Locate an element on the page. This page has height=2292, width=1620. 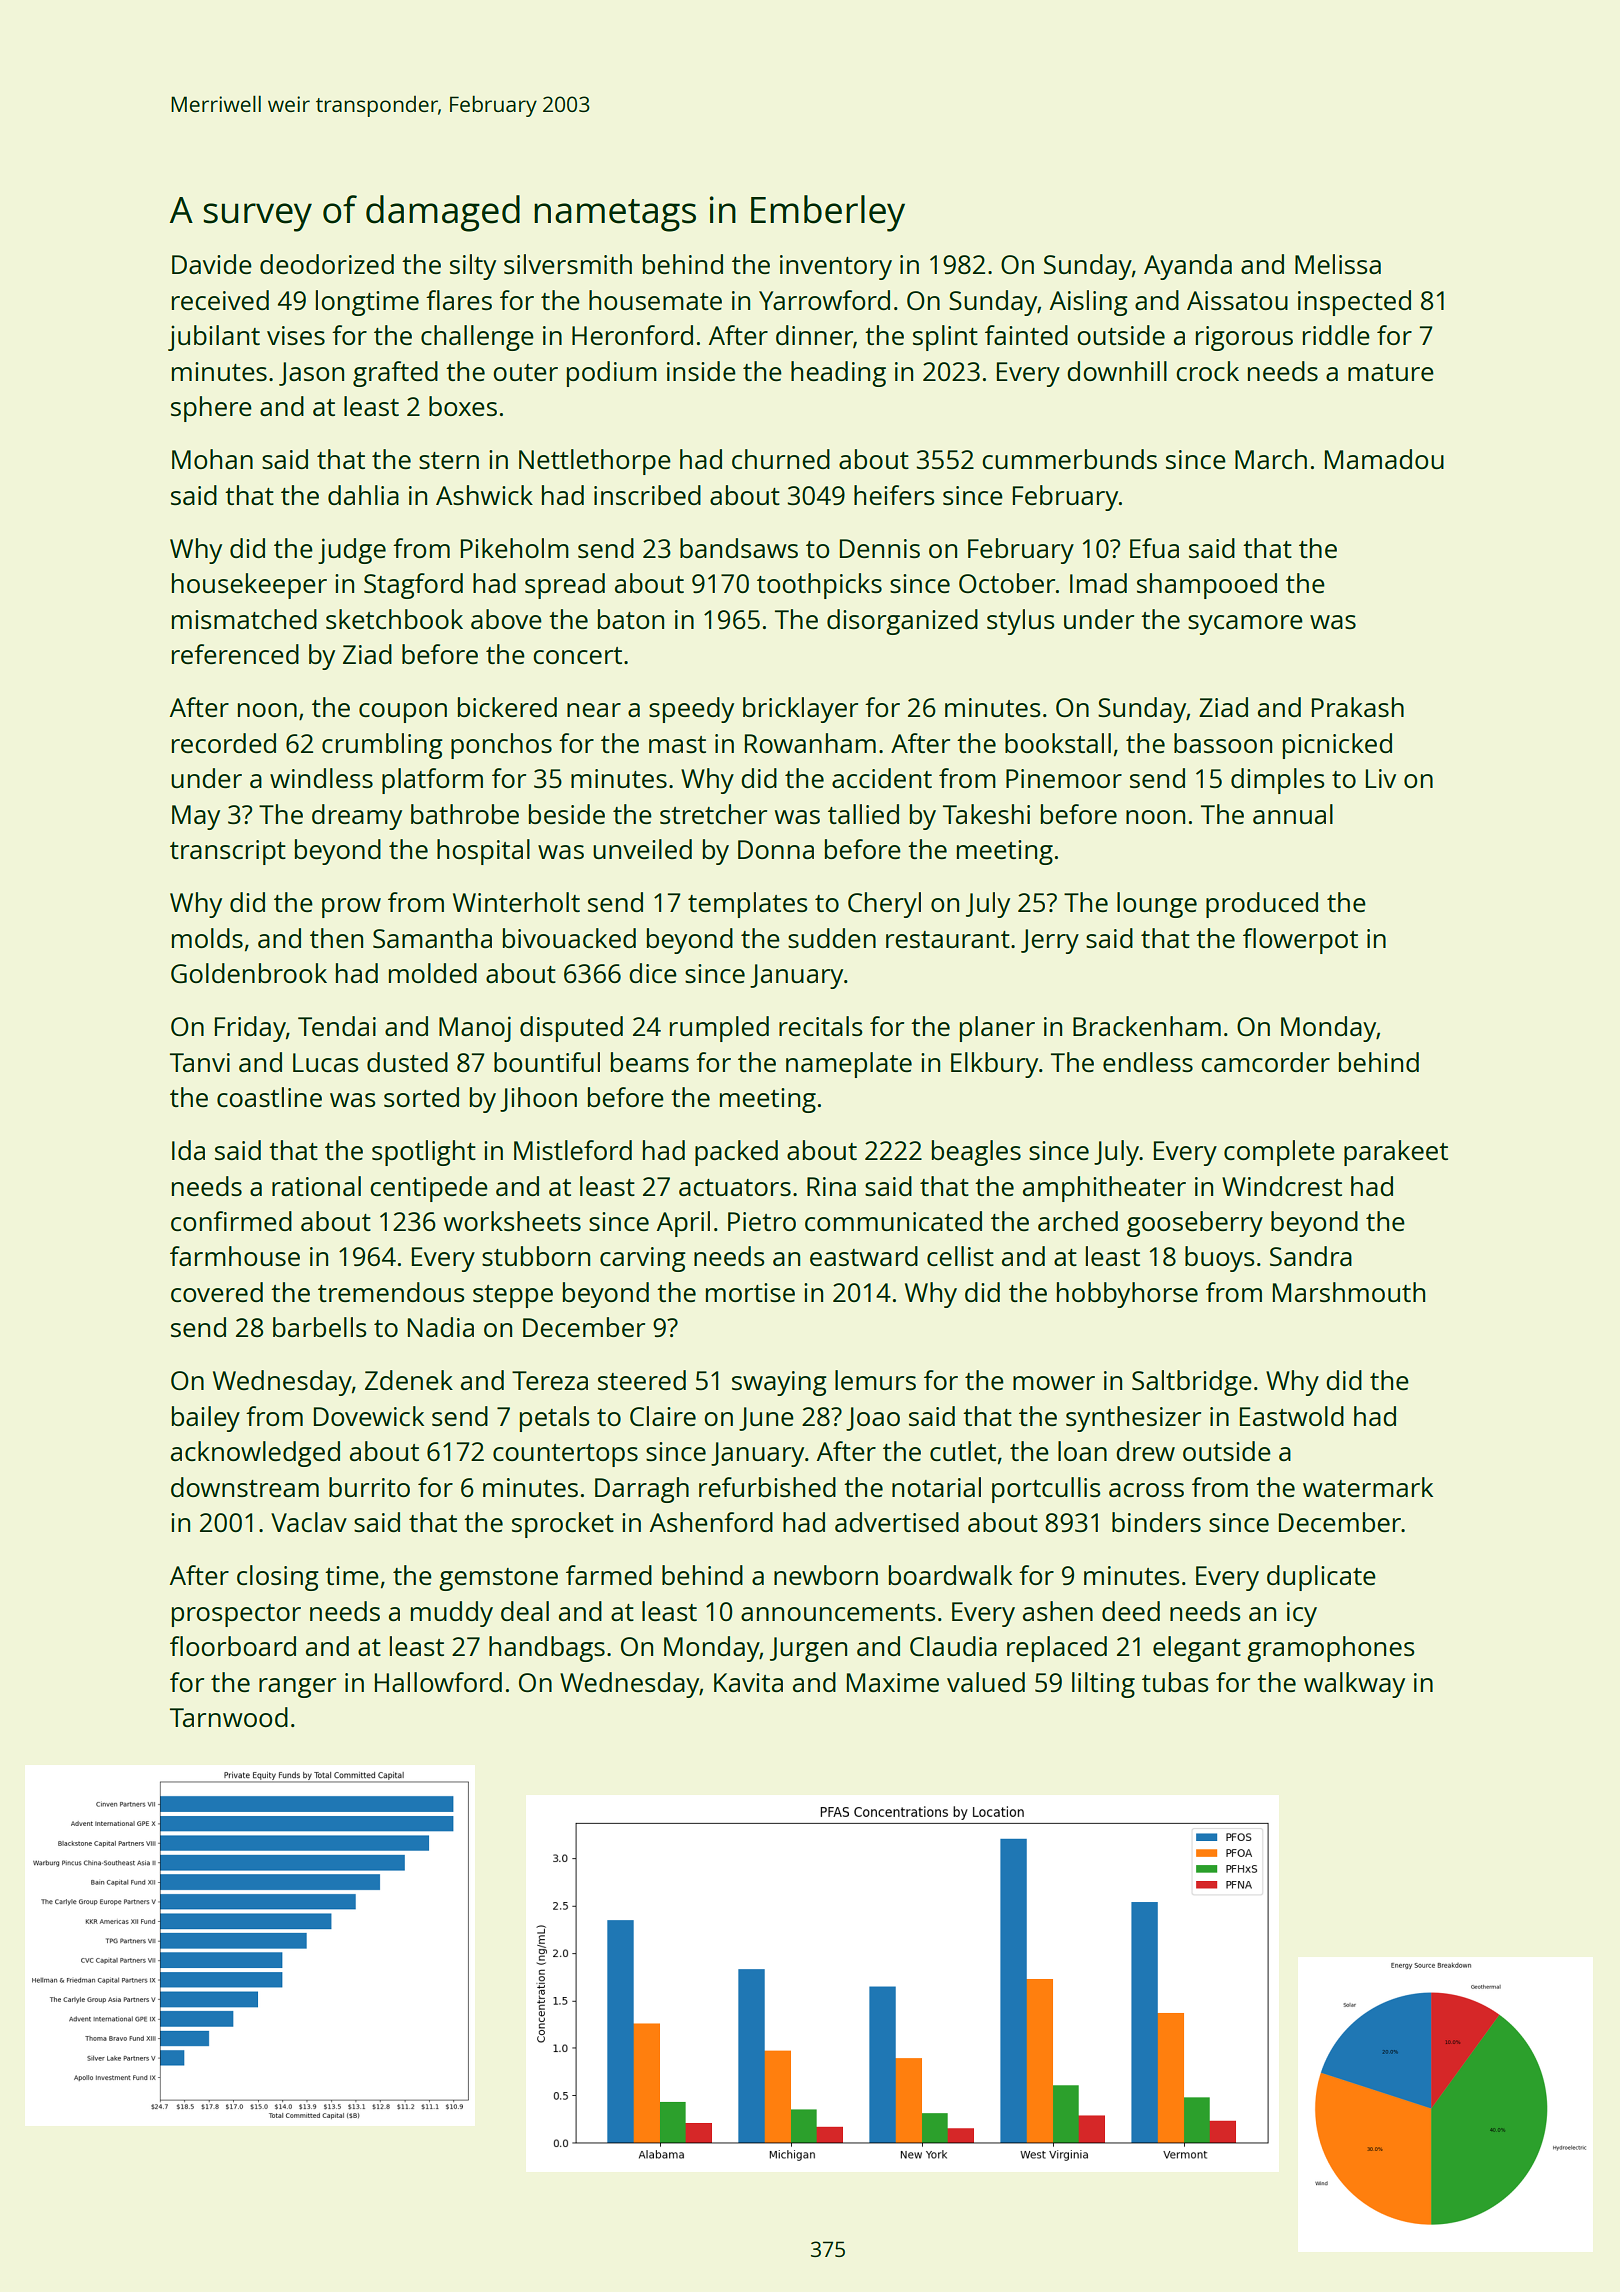
bookstall is located at coordinates (1058, 743).
